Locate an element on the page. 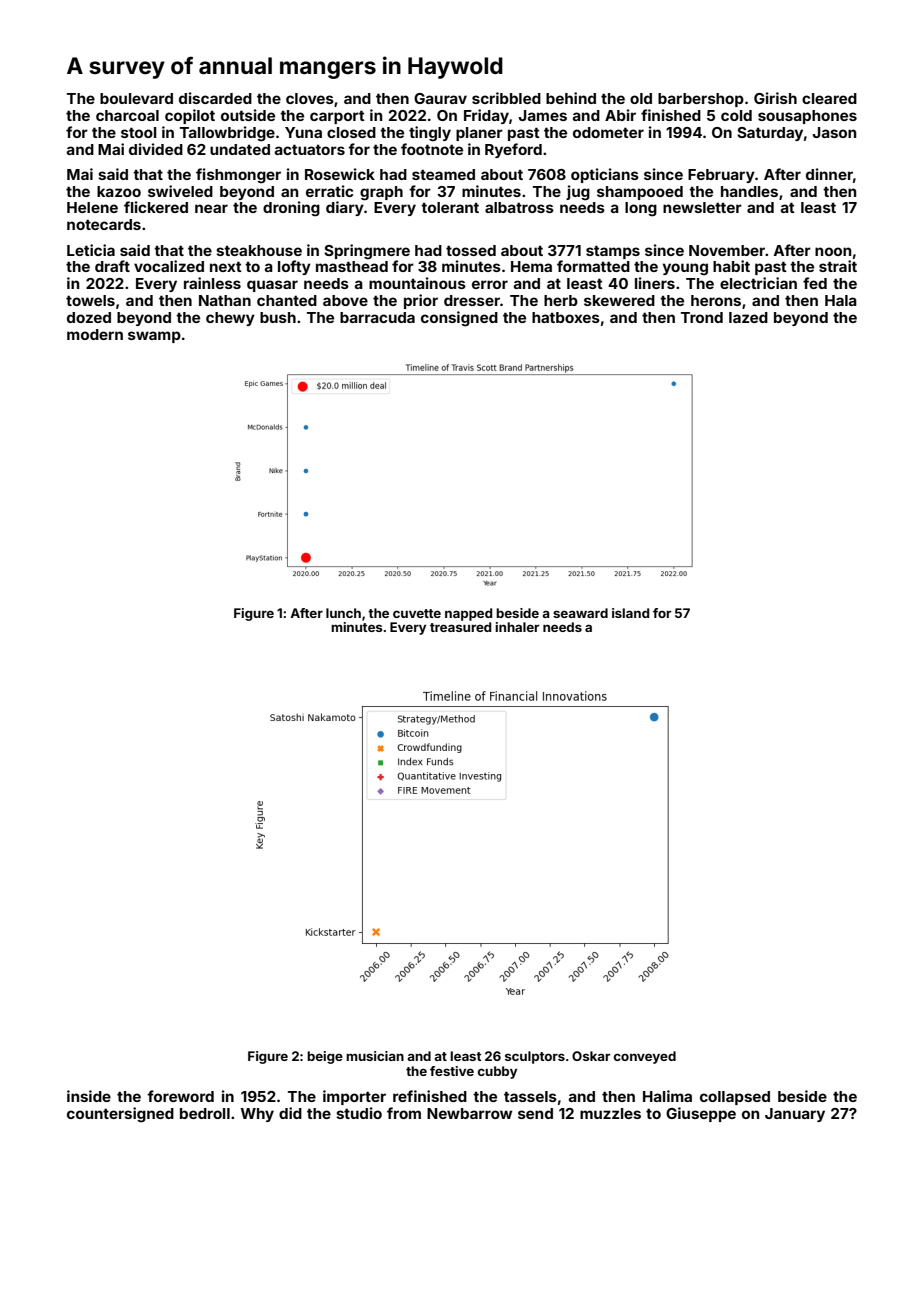  Oskar is located at coordinates (591, 1056).
